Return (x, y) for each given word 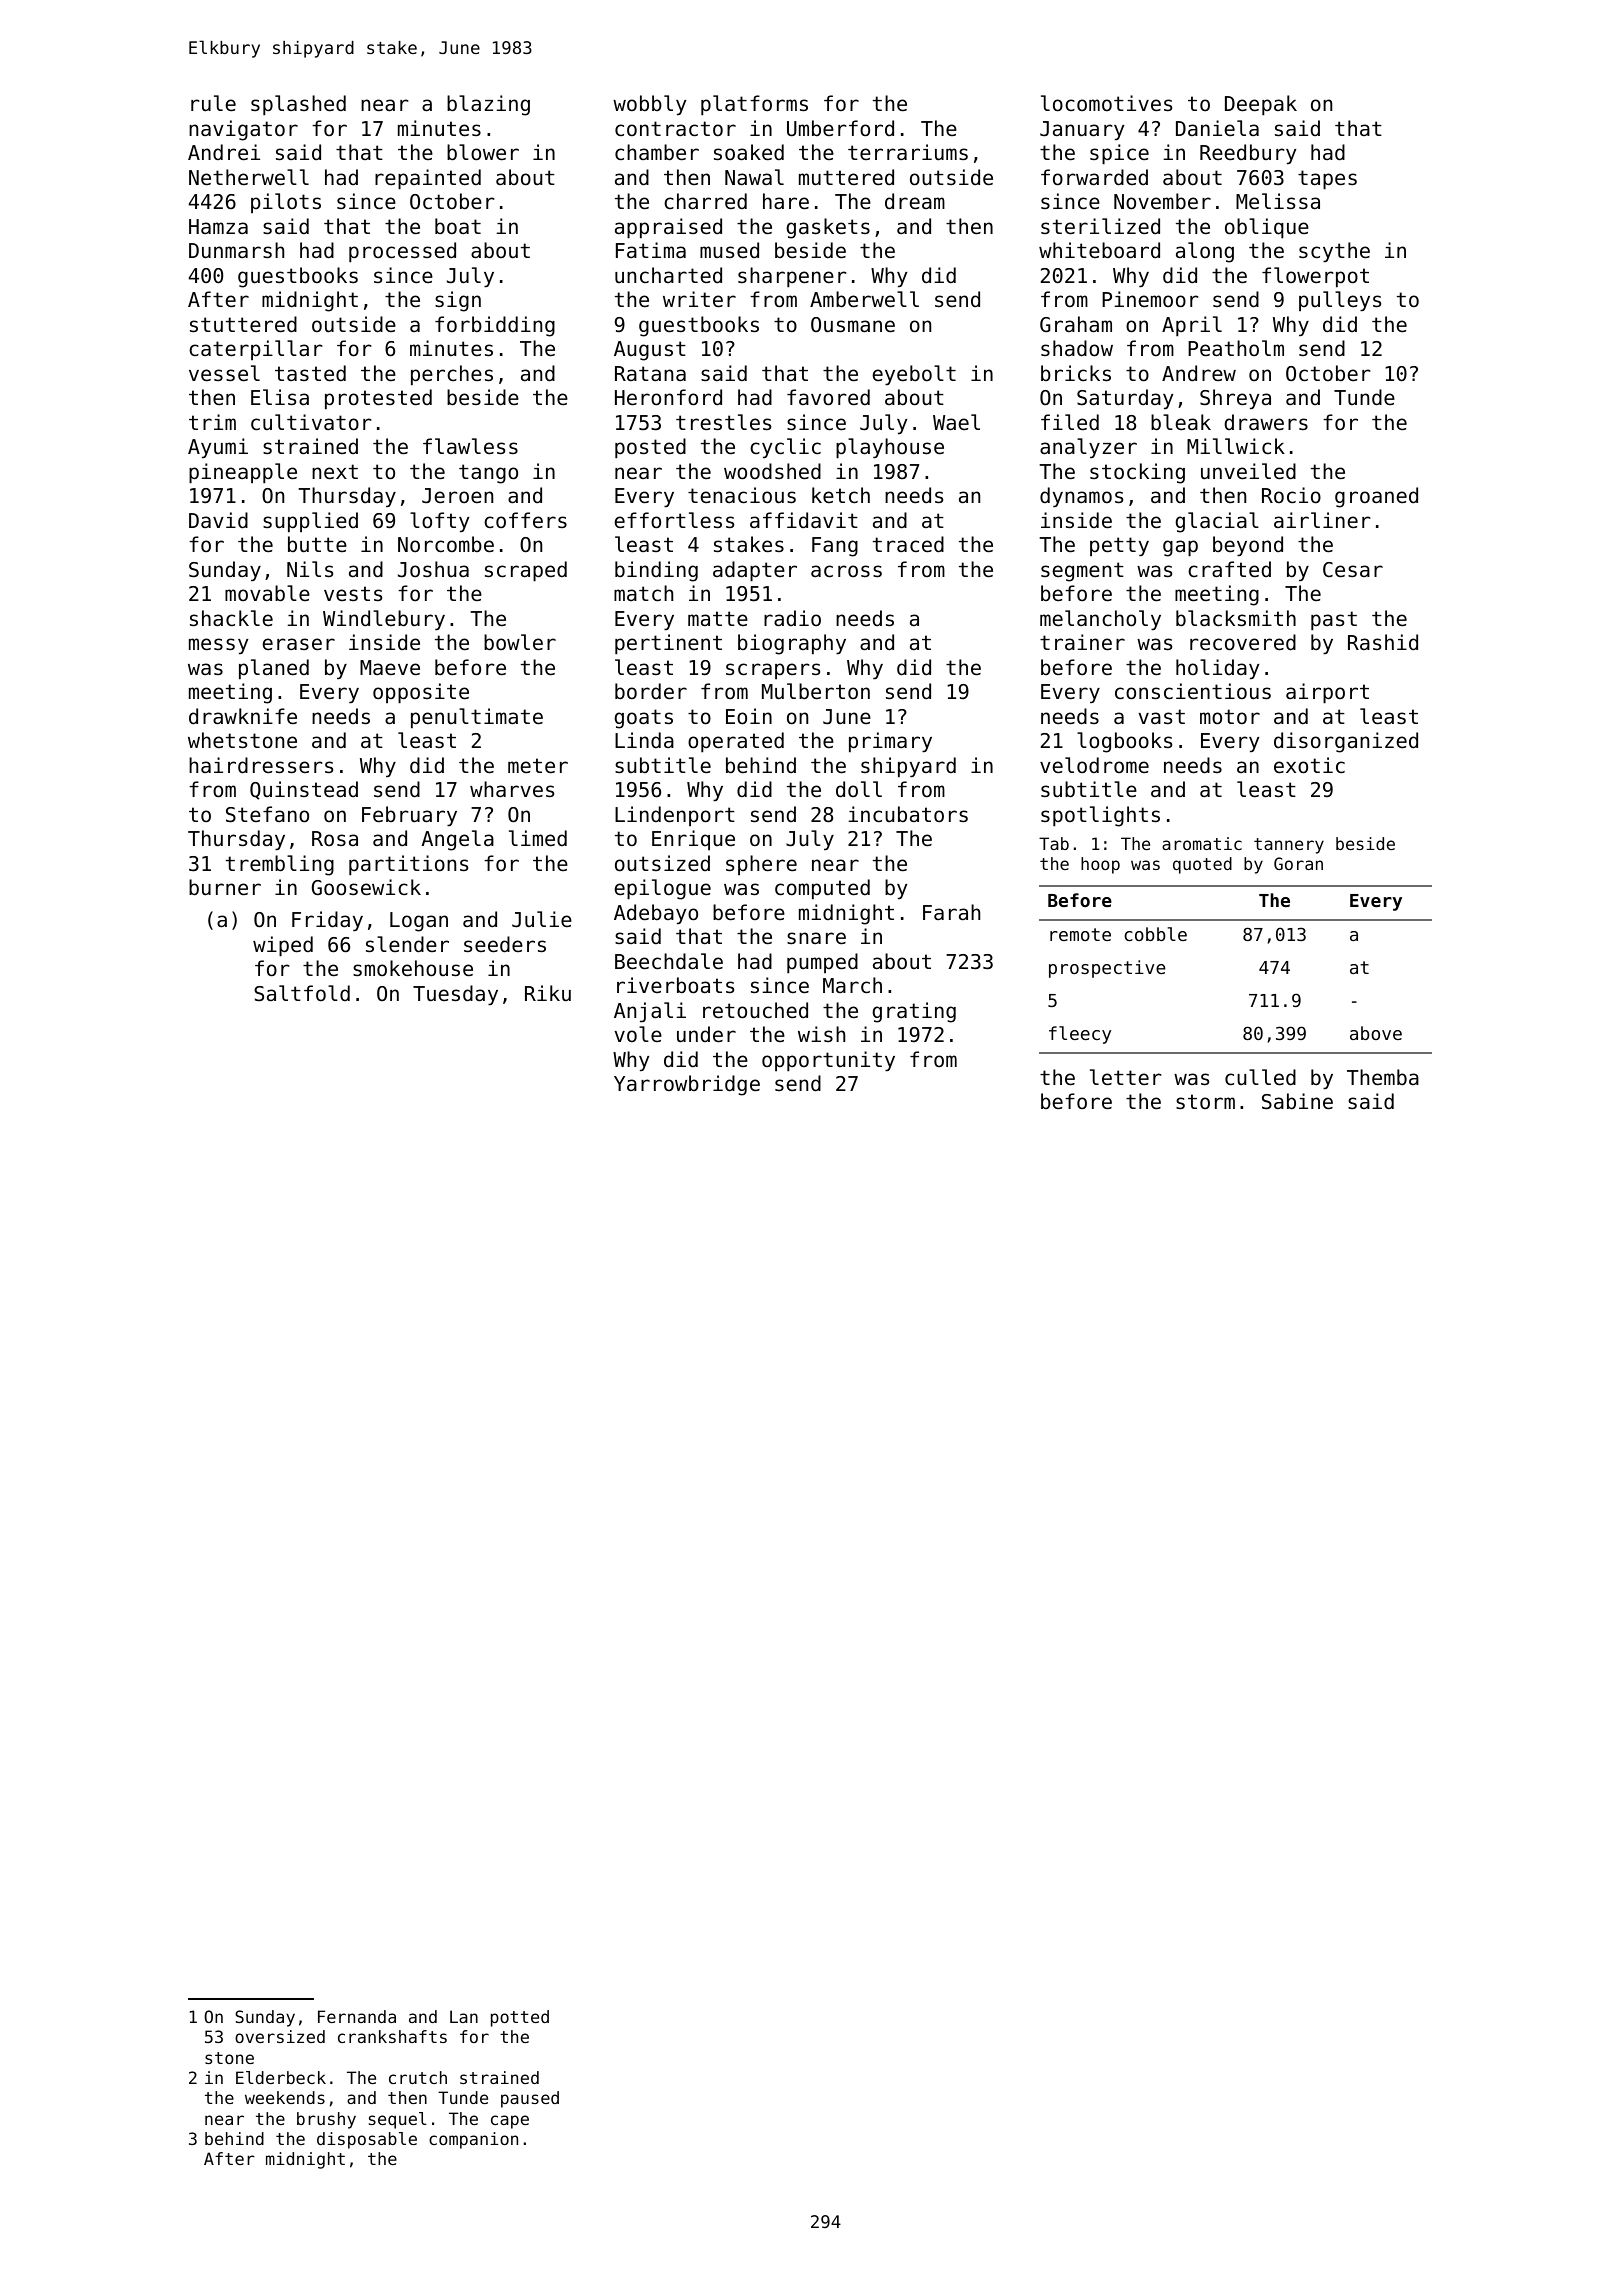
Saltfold (302, 993)
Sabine (1297, 1101)
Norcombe (446, 544)
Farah (951, 912)
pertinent (668, 644)
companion (473, 2140)
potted (520, 2018)
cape (510, 2122)
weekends (285, 2097)
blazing (488, 105)
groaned (1376, 497)
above (1376, 1033)
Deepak (1261, 105)
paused (530, 2099)
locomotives (1106, 103)
